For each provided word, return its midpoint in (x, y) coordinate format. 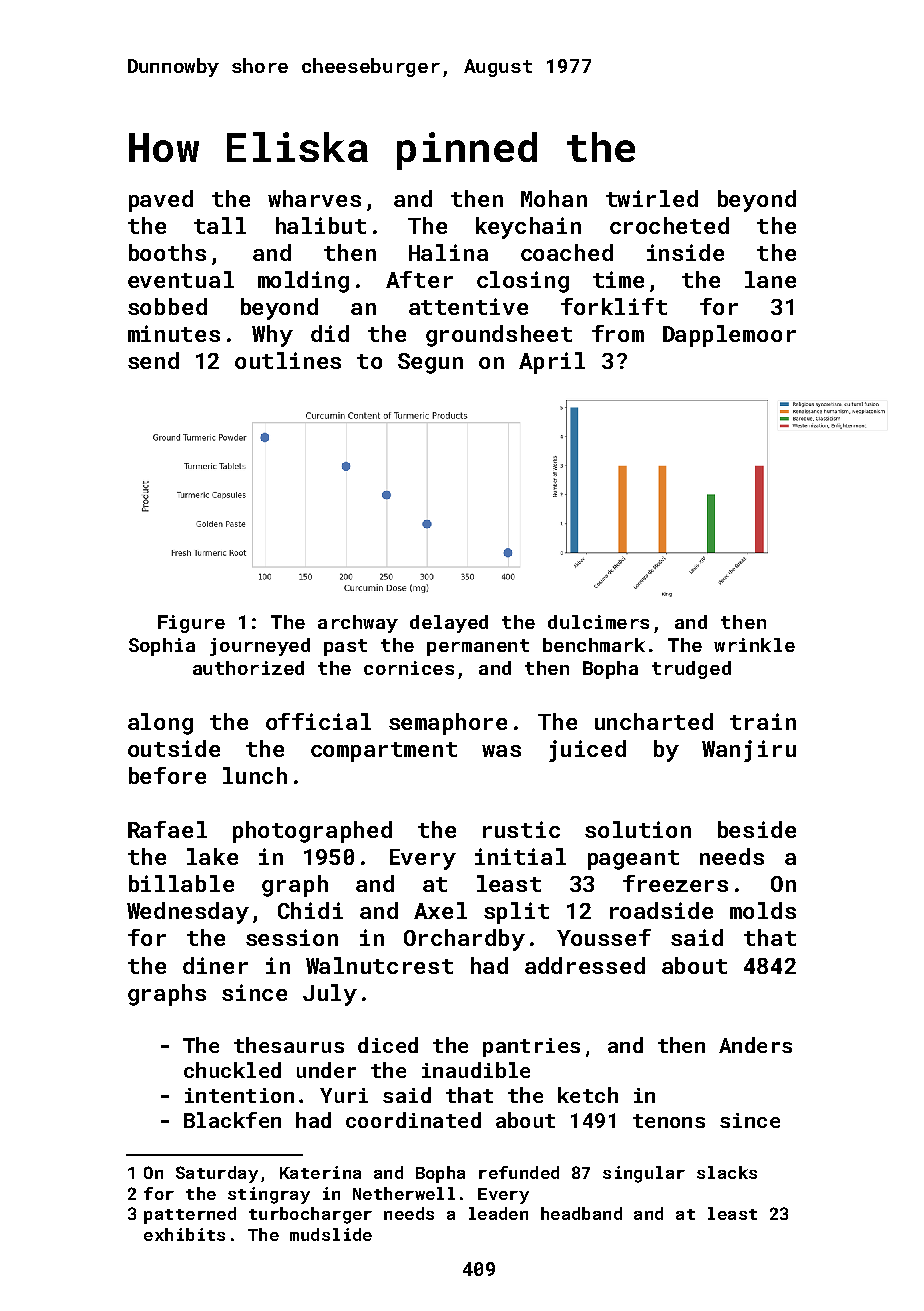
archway (358, 624)
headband (581, 1213)
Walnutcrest (379, 965)
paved (161, 201)
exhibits (184, 1234)
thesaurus (289, 1045)
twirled (652, 198)
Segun (430, 363)
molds (763, 910)
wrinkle (754, 645)
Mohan (554, 198)
